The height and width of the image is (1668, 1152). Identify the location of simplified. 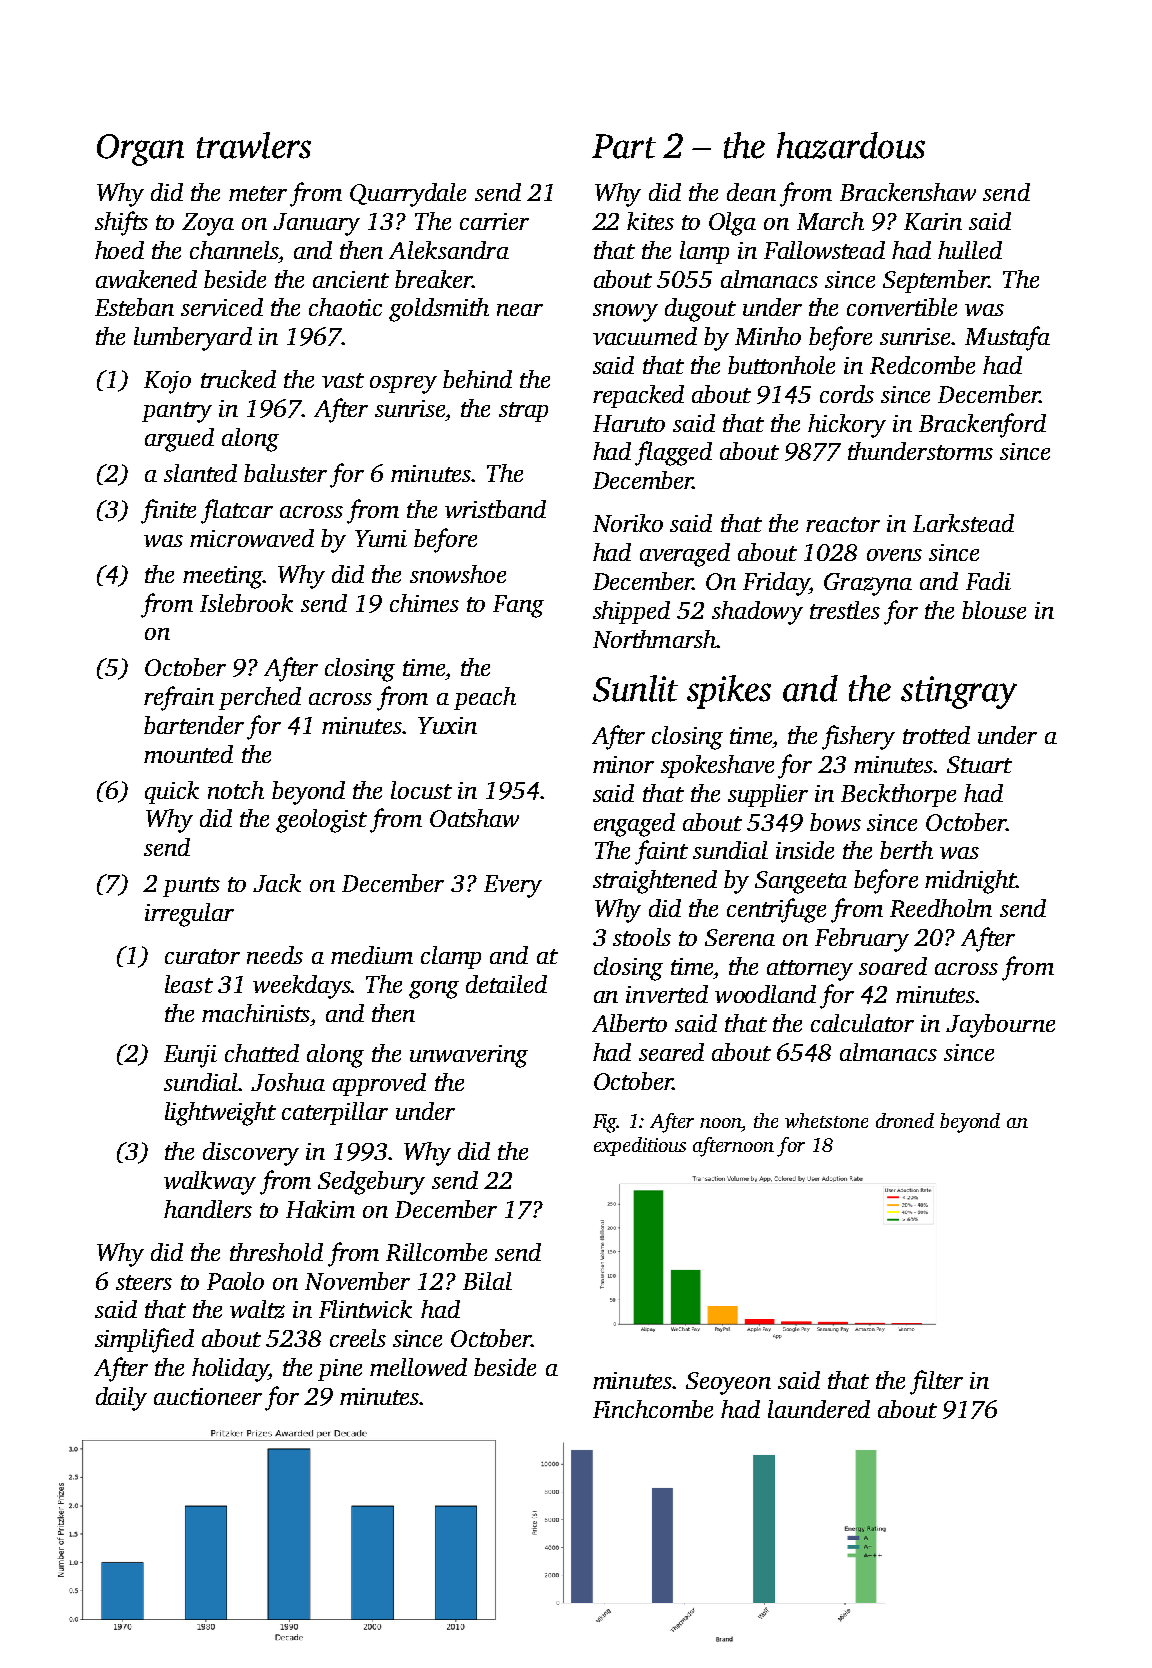
(144, 1340).
